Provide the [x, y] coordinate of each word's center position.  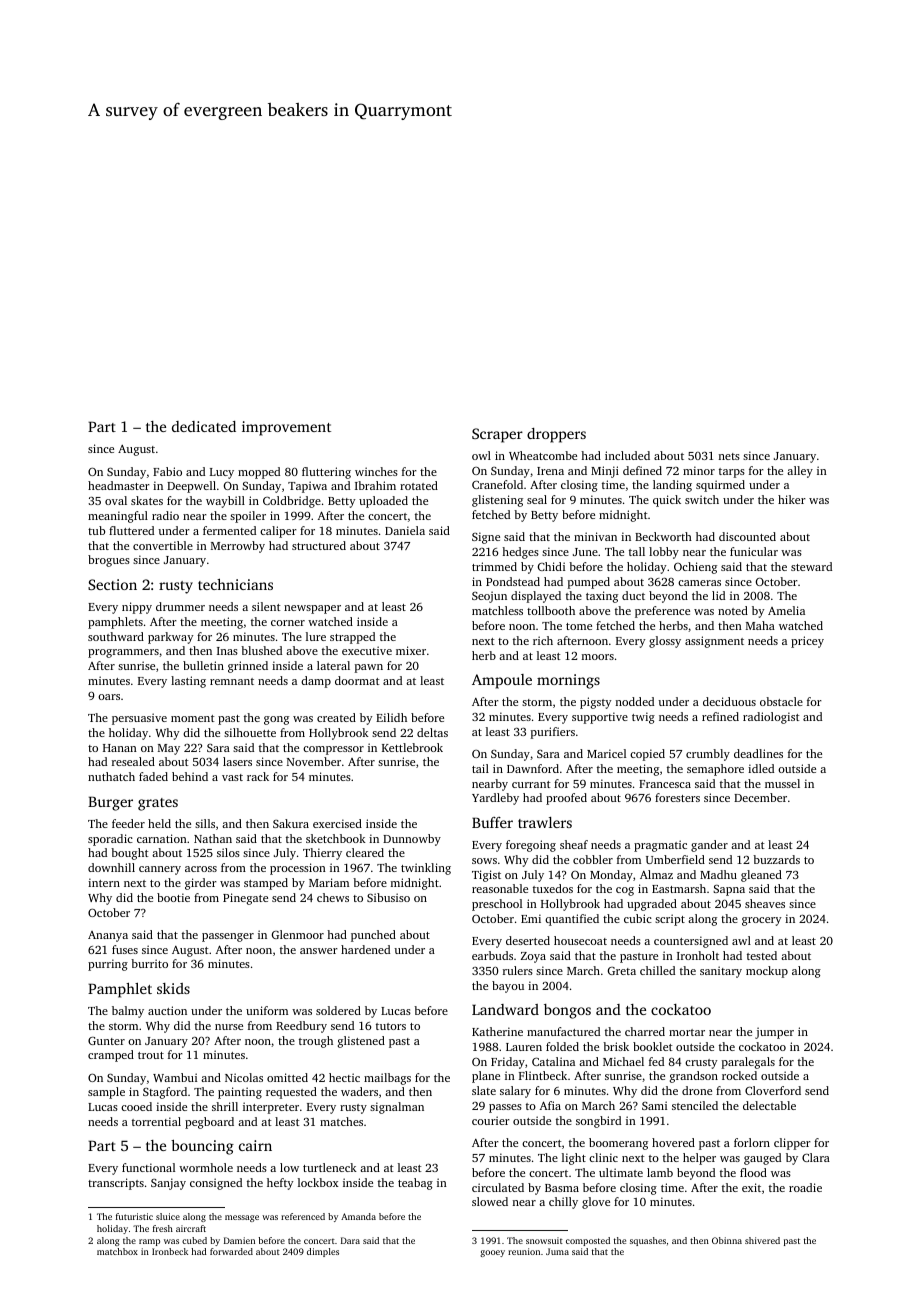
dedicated [204, 426]
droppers [556, 435]
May [169, 749]
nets [729, 456]
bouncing [202, 1147]
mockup [767, 972]
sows [484, 861]
